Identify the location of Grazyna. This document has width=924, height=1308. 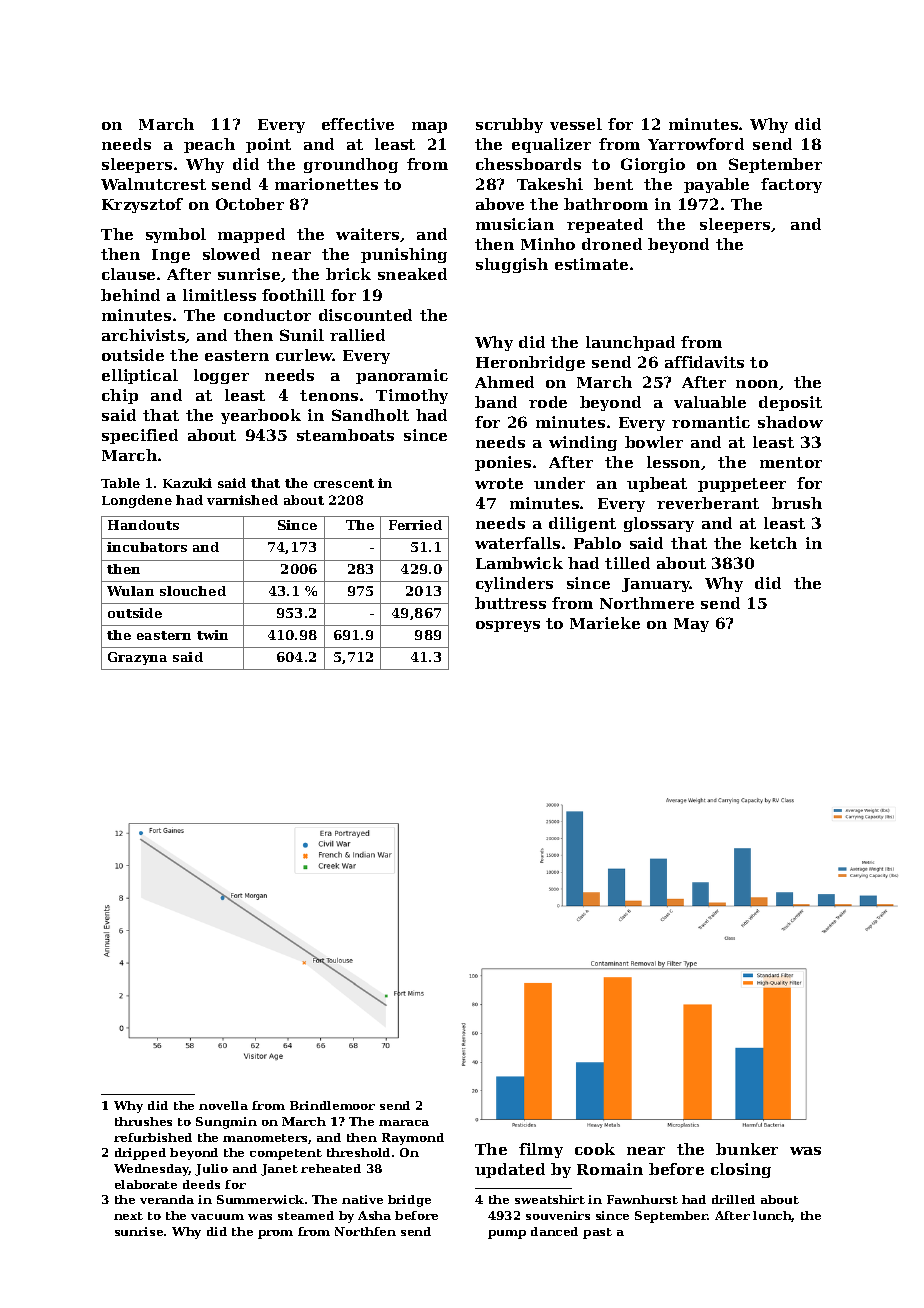
(137, 658).
